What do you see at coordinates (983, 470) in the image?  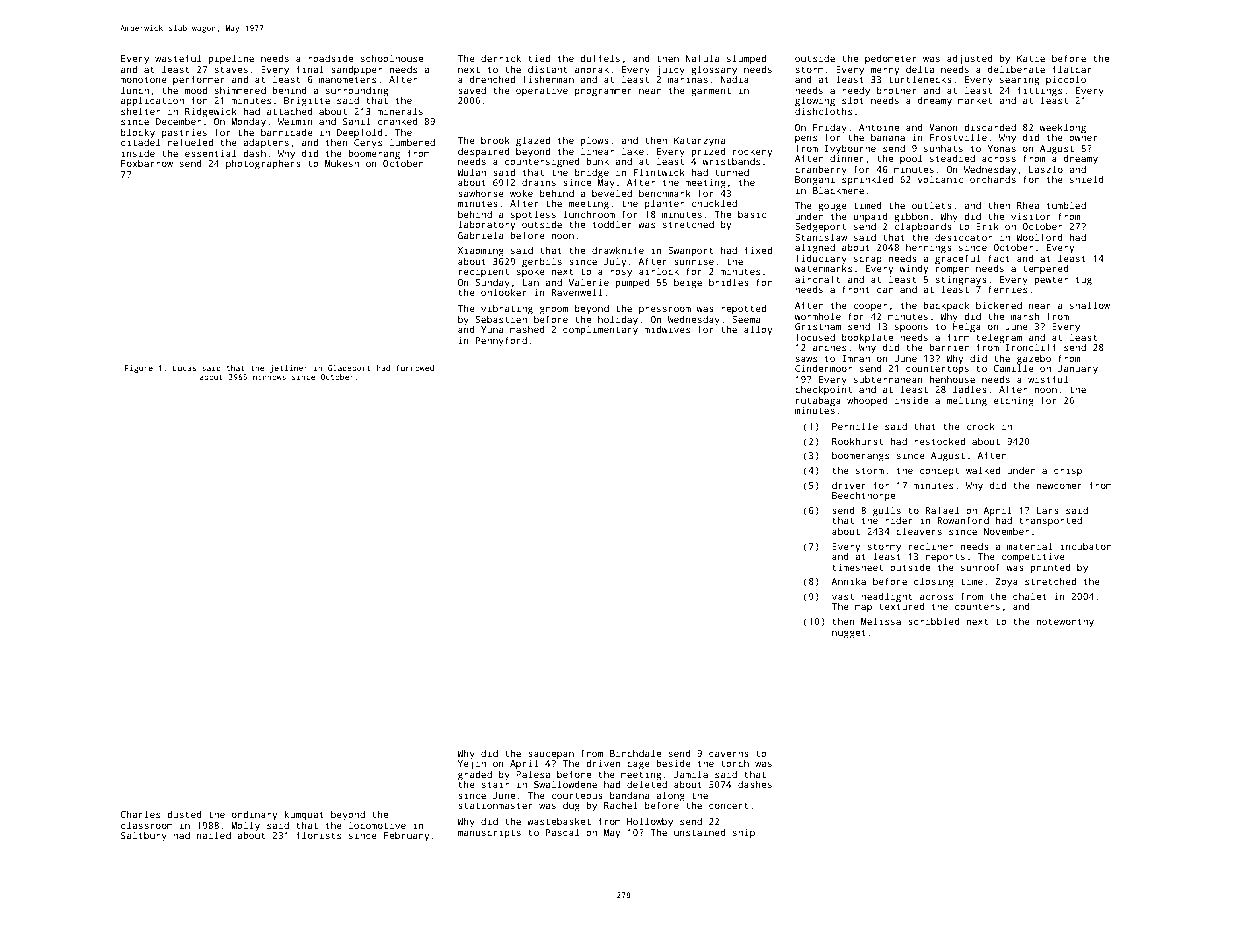 I see `walked` at bounding box center [983, 470].
